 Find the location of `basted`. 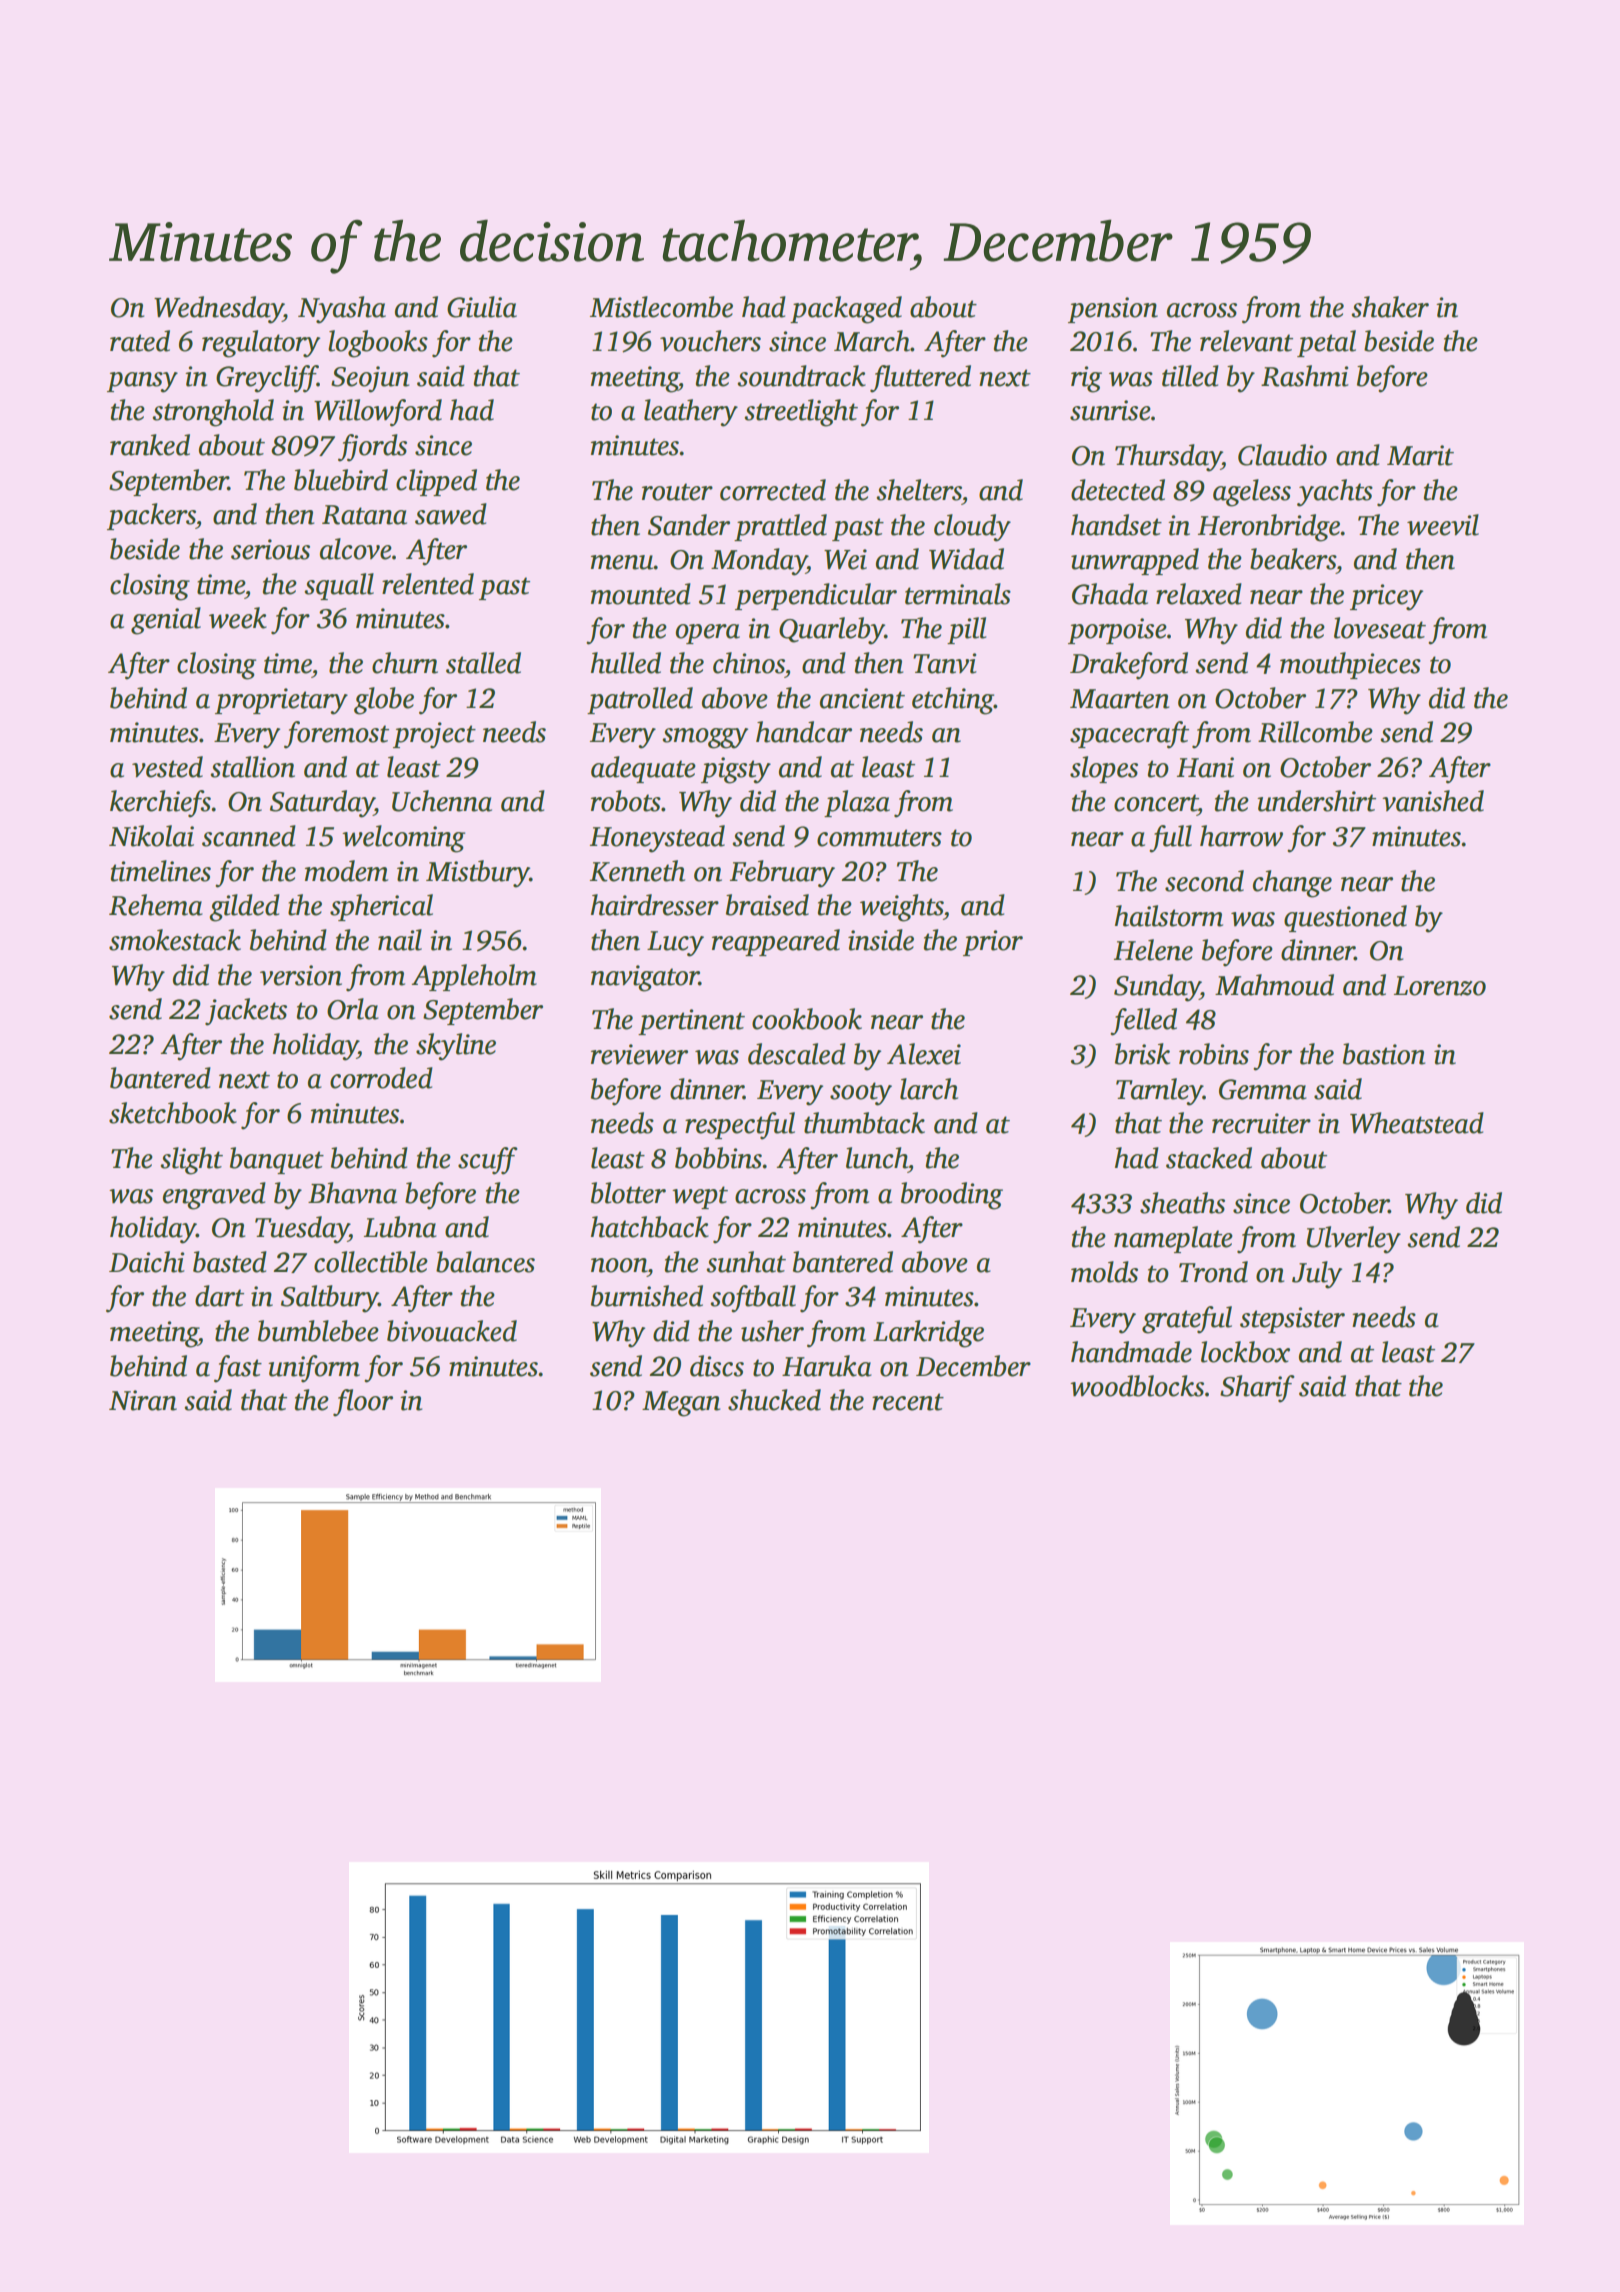

basted is located at coordinates (230, 1262).
